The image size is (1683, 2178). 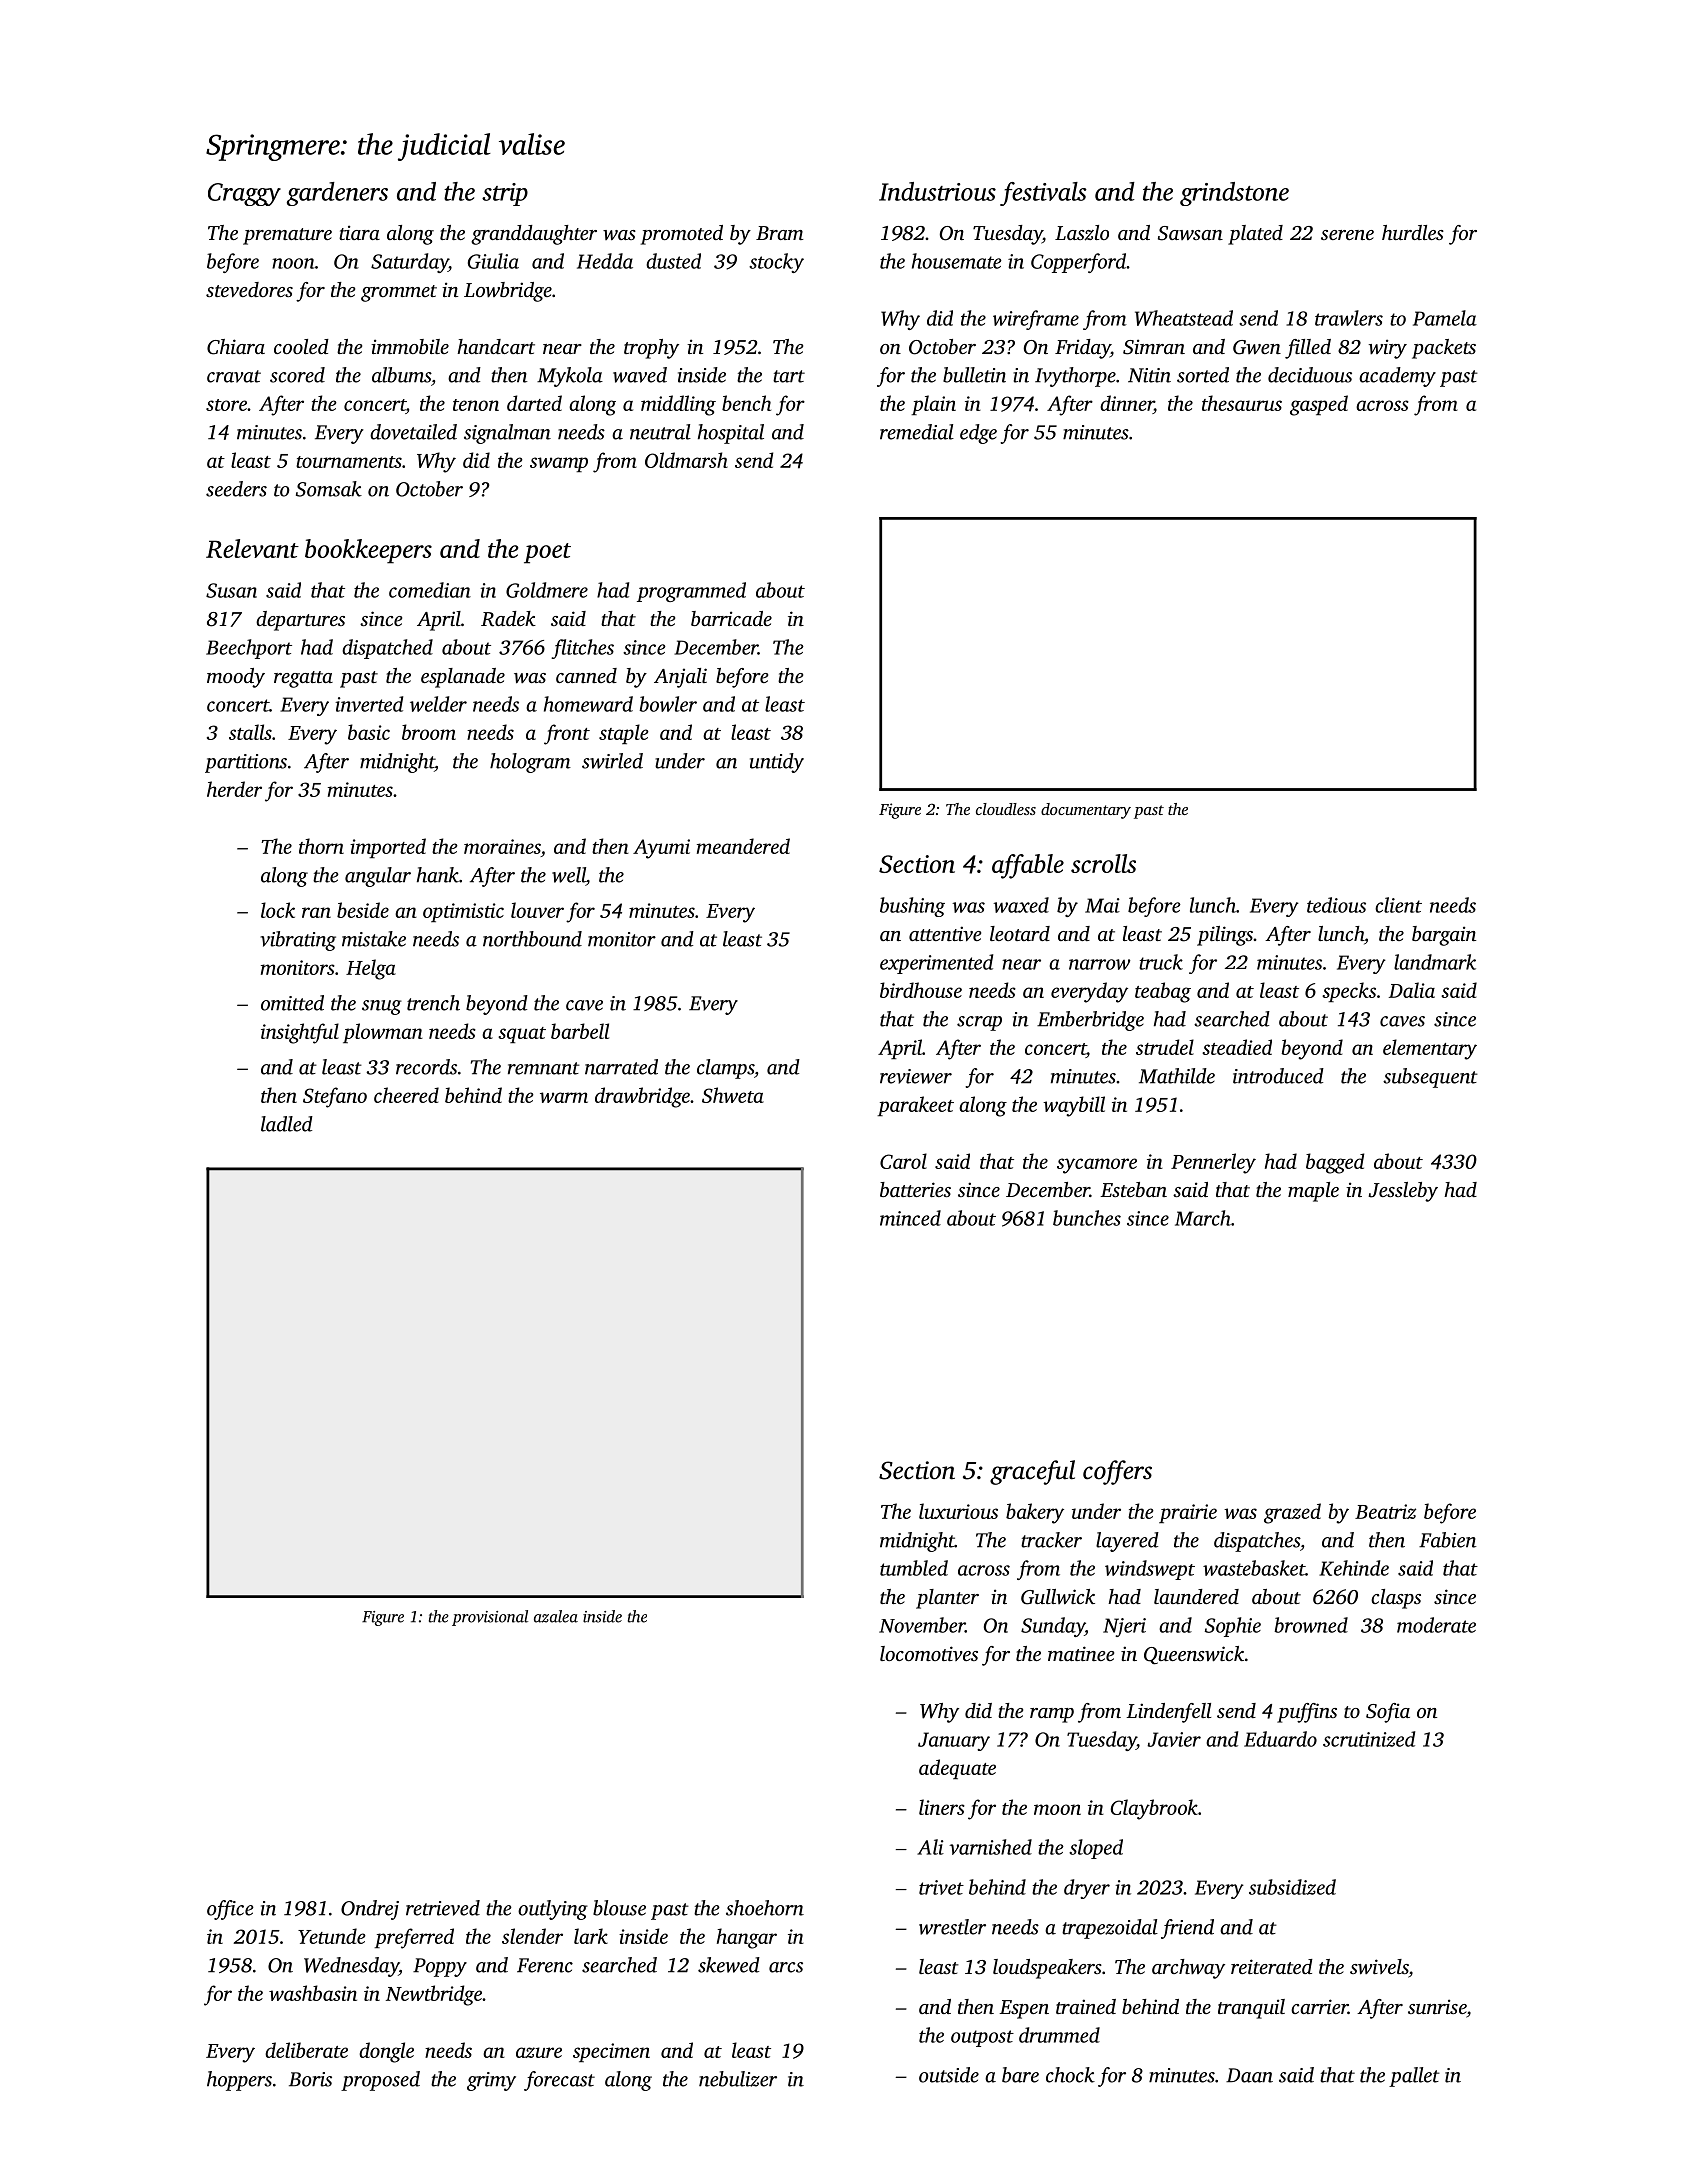 What do you see at coordinates (545, 1965) in the document?
I see `Ferenc` at bounding box center [545, 1965].
